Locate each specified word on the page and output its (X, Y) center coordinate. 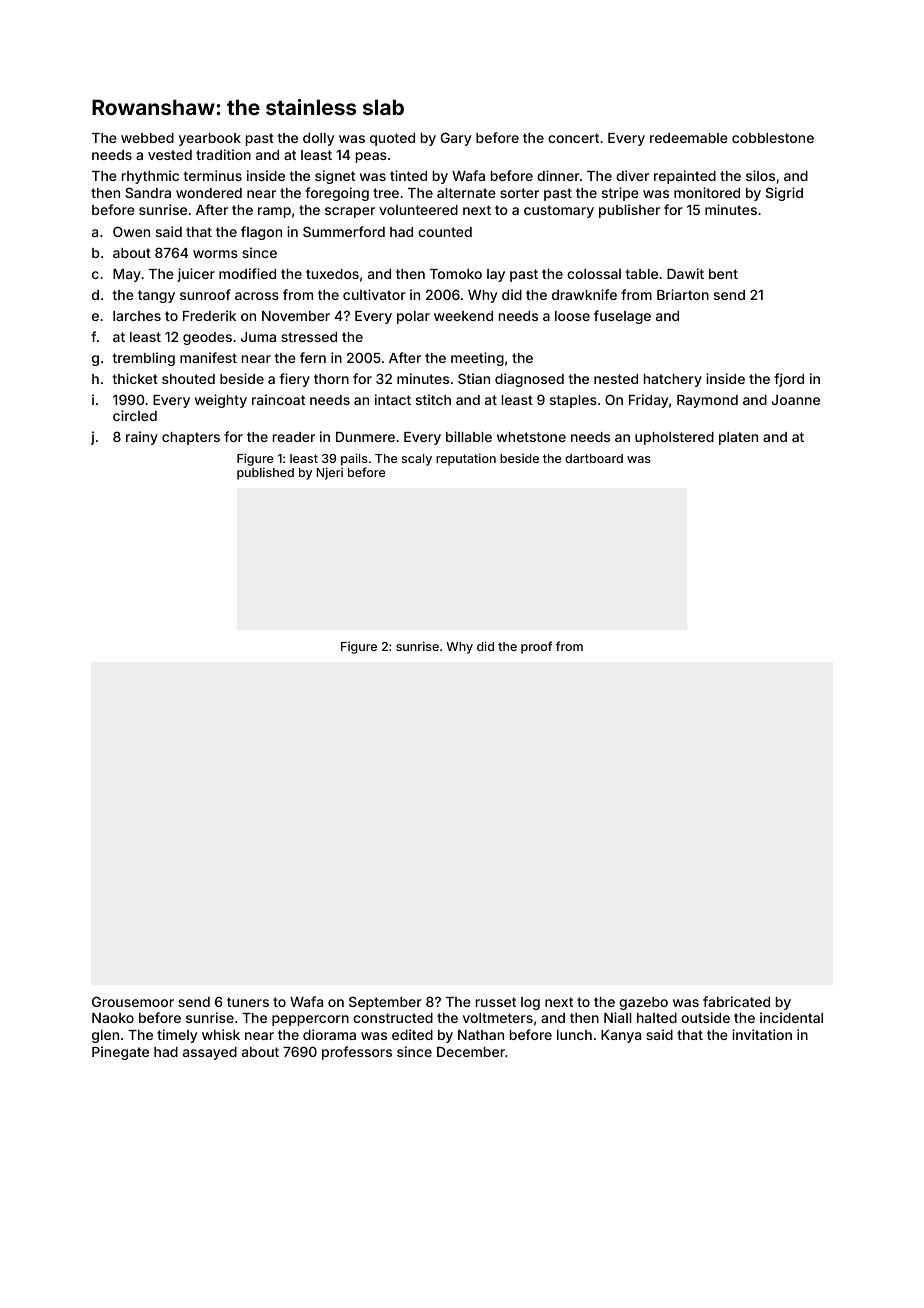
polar (413, 317)
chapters (191, 438)
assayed (210, 1053)
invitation (762, 1034)
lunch (574, 1035)
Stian (474, 378)
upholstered (674, 438)
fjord (789, 380)
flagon (261, 233)
